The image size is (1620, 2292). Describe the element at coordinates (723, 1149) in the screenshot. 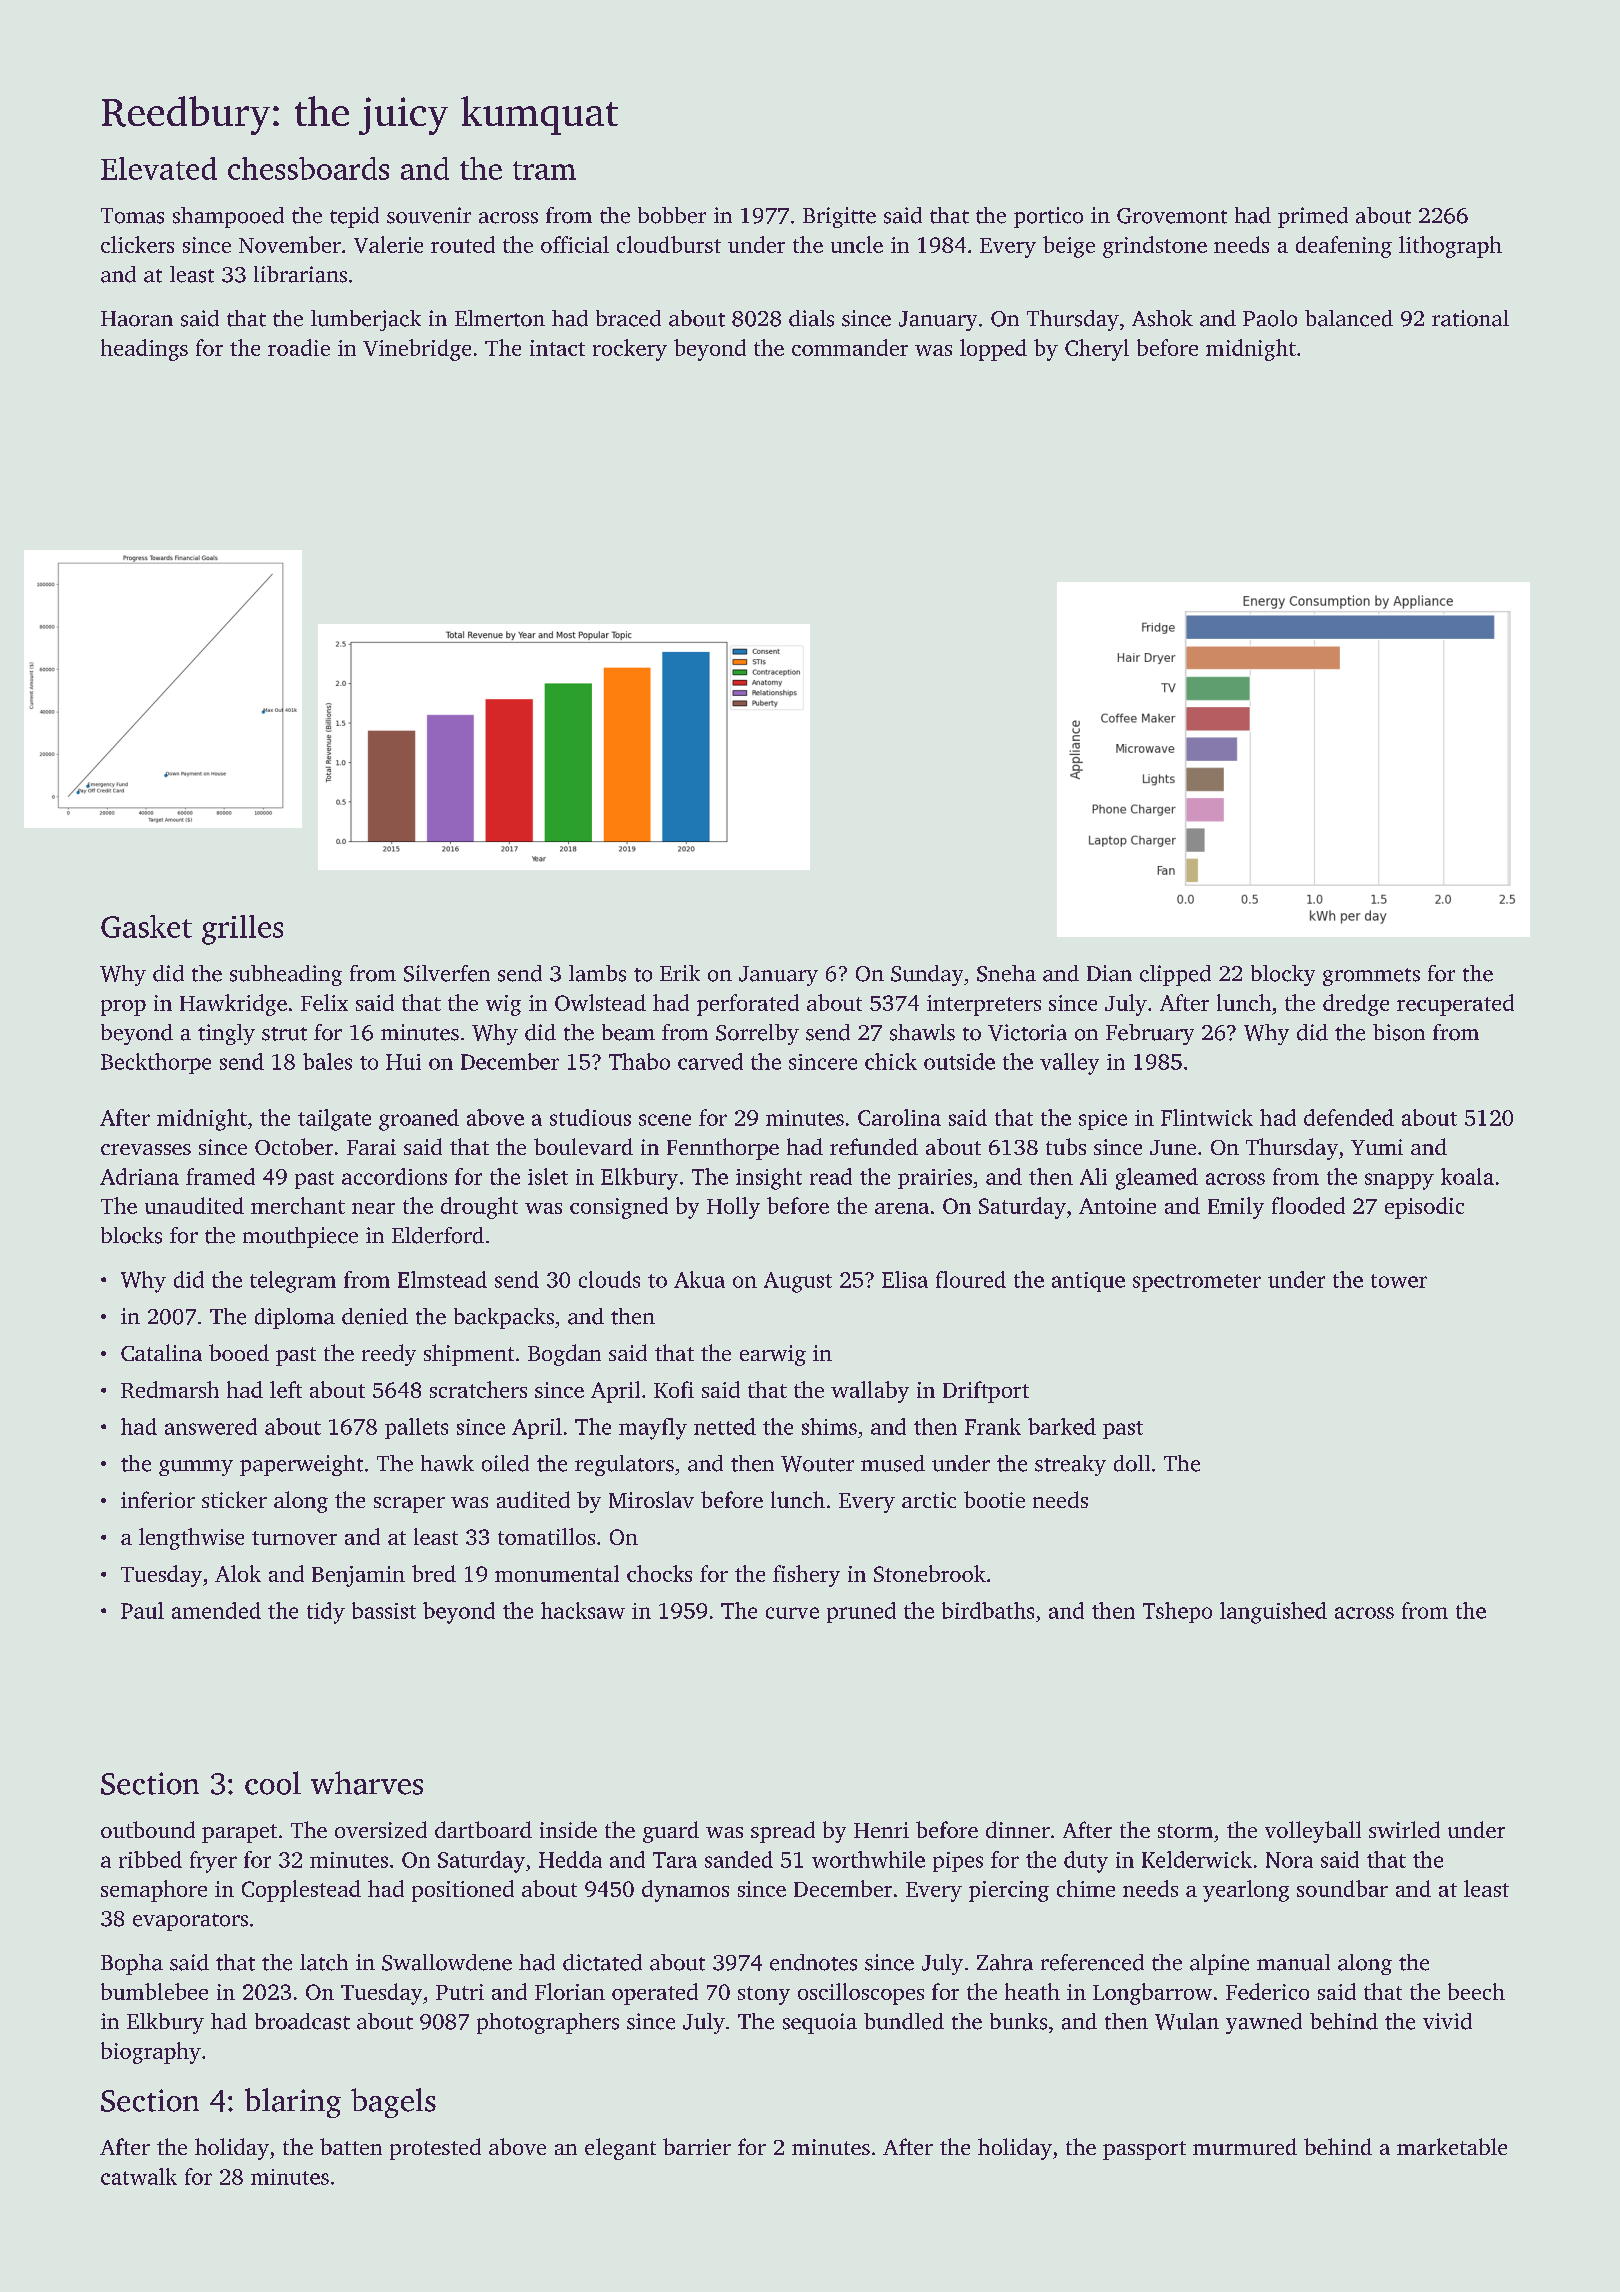

I see `Fennthorpe` at that location.
